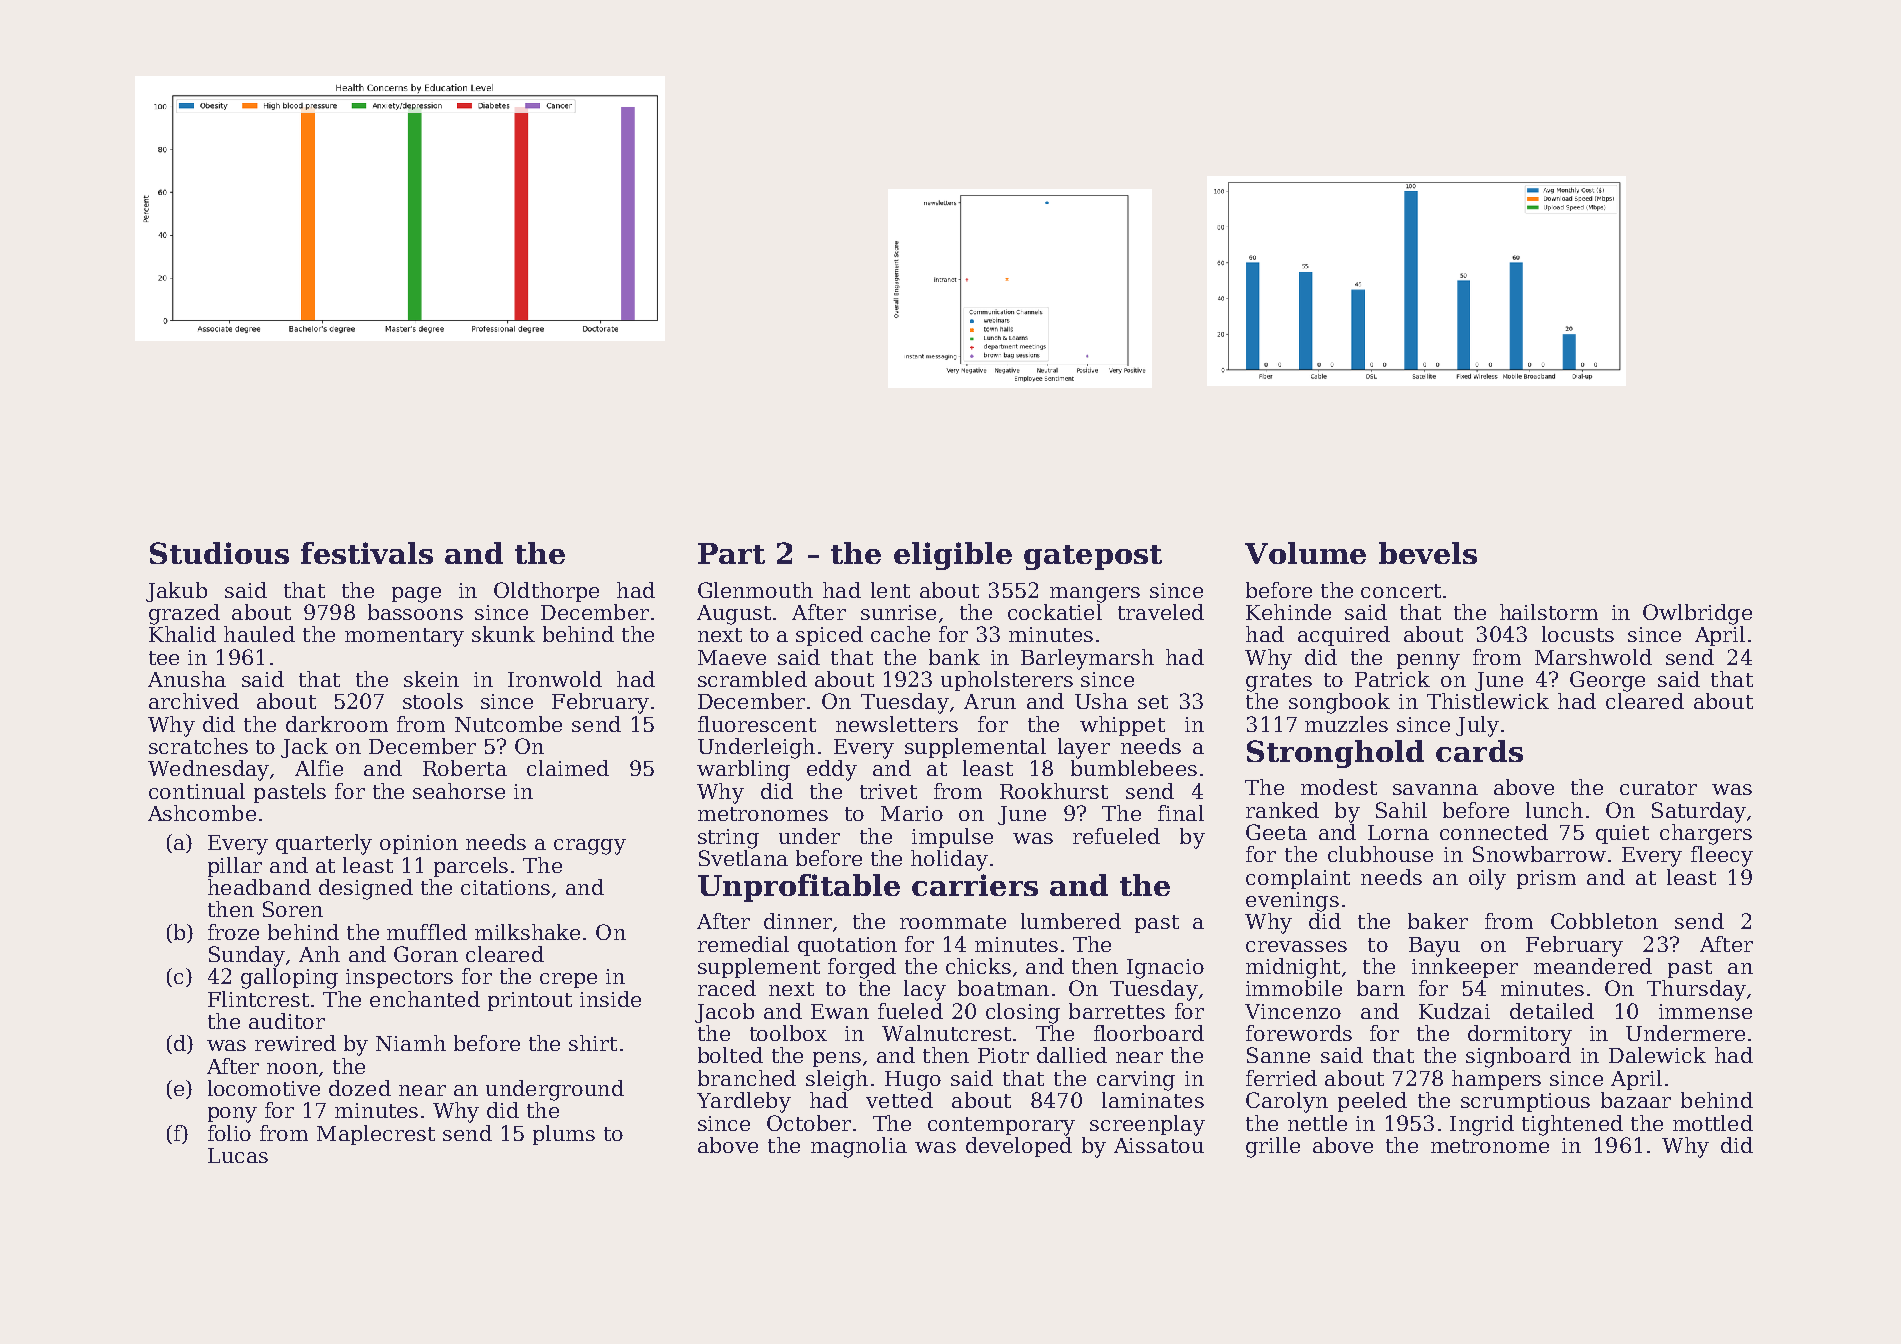 The image size is (1901, 1344). I want to click on Unprofitable, so click(799, 888).
